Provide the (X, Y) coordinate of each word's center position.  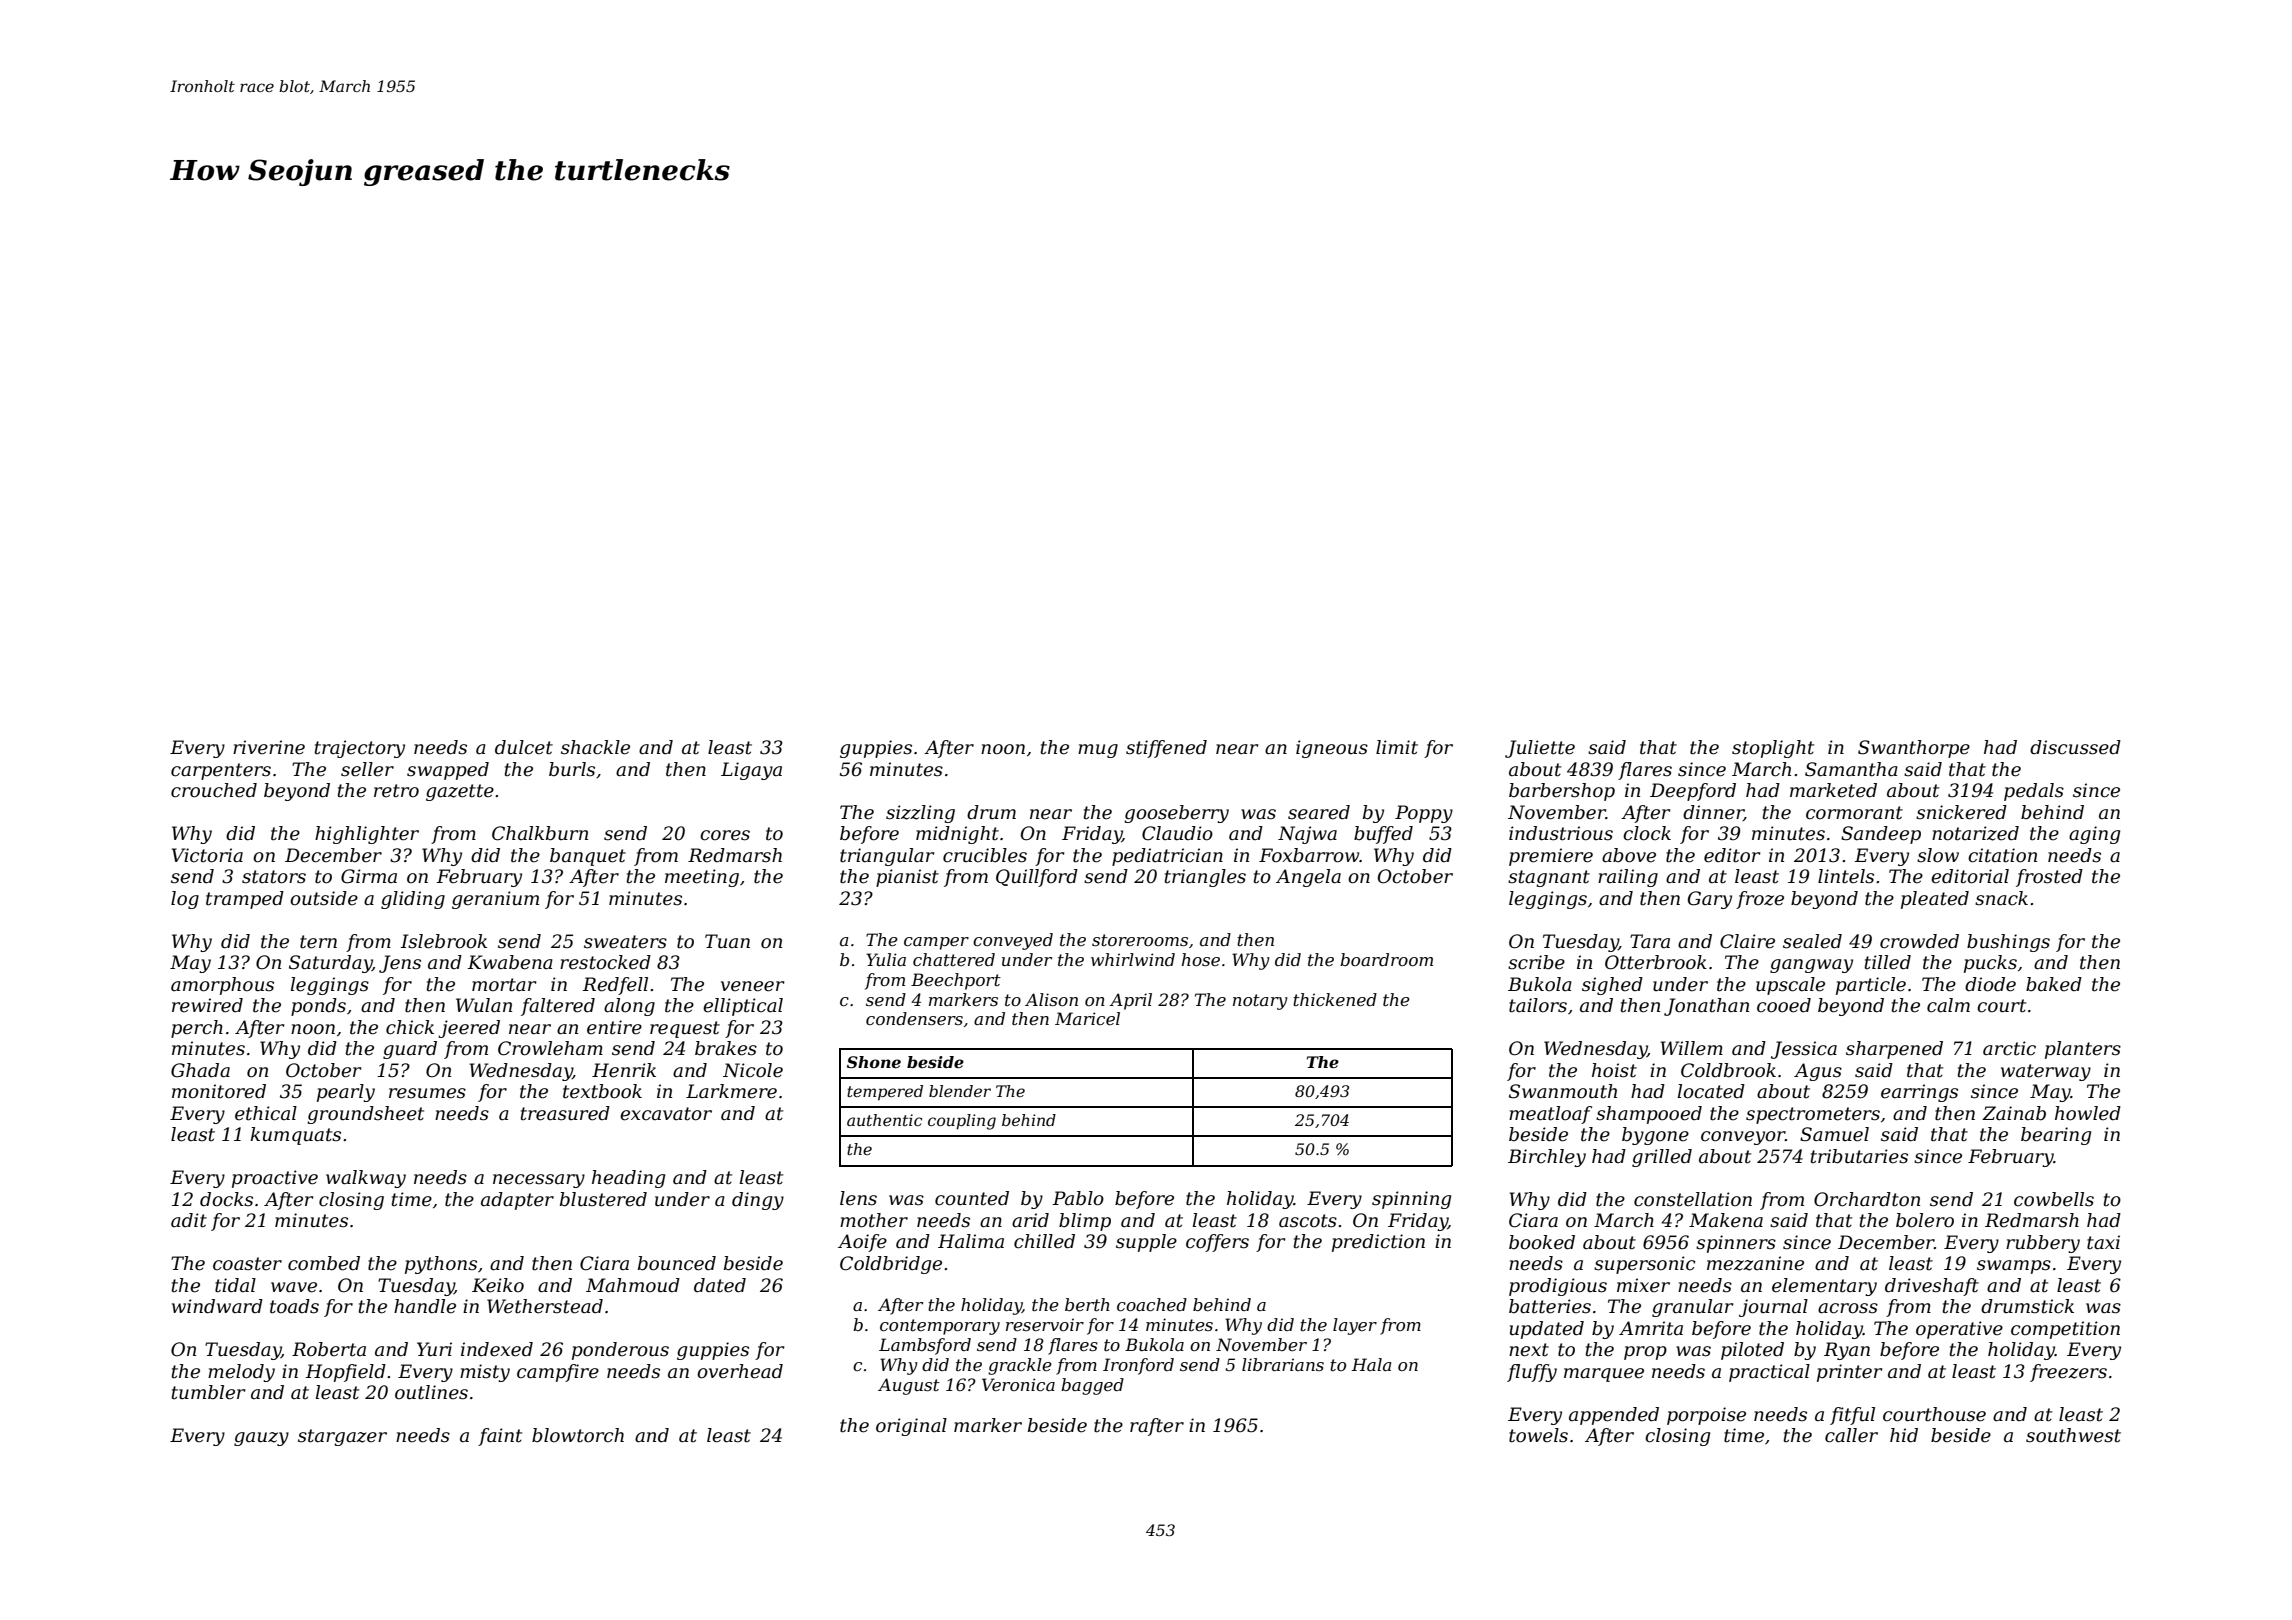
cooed (1784, 1005)
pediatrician (1167, 857)
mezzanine (1755, 1263)
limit (1397, 747)
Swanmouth (1563, 1091)
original (911, 1427)
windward (217, 1306)
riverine (269, 747)
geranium (495, 900)
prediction (1378, 1243)
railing (1628, 878)
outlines (431, 1392)
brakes (726, 1048)
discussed (2075, 747)
